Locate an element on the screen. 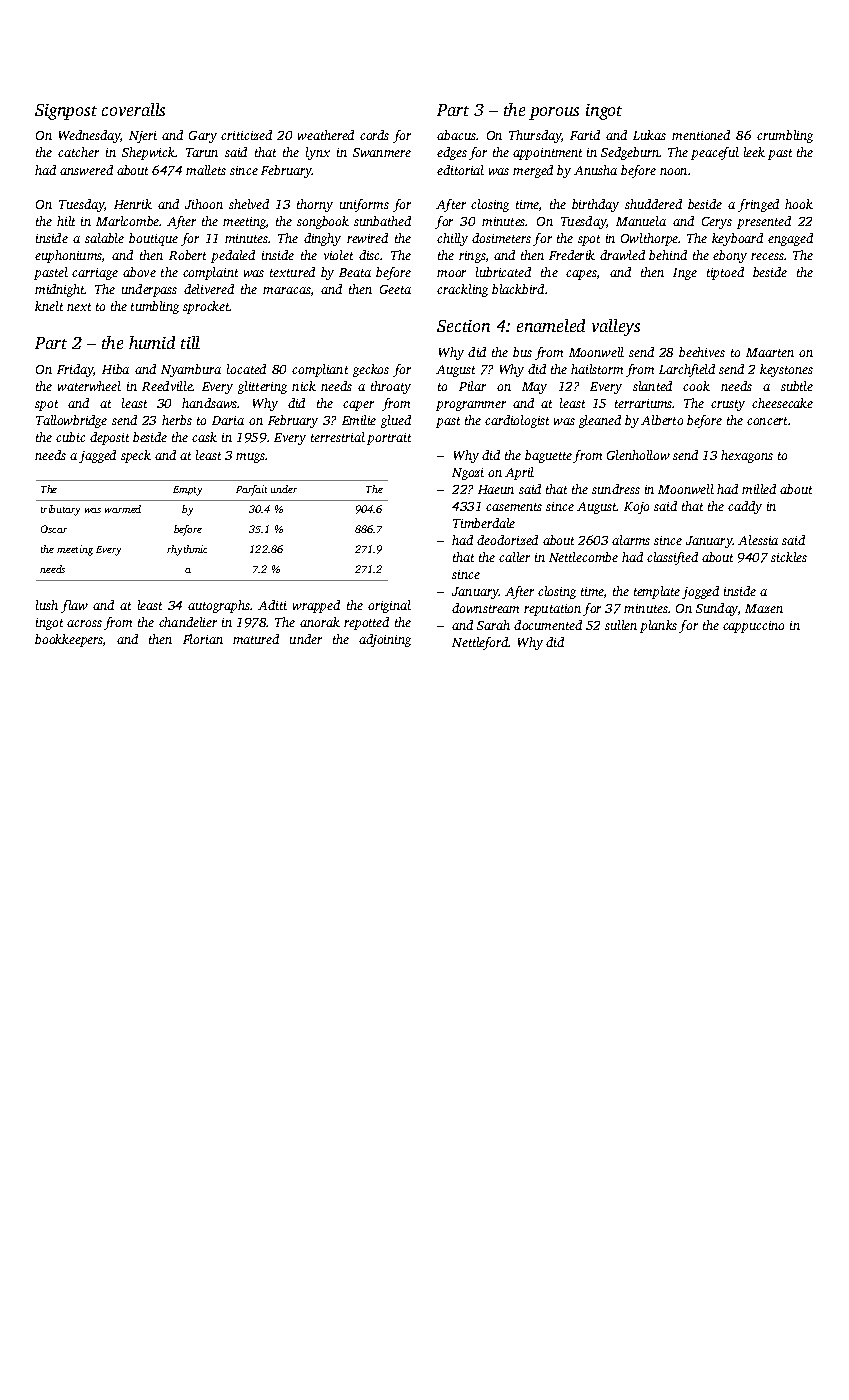 This screenshot has height=1400, width=849. edges is located at coordinates (452, 153).
